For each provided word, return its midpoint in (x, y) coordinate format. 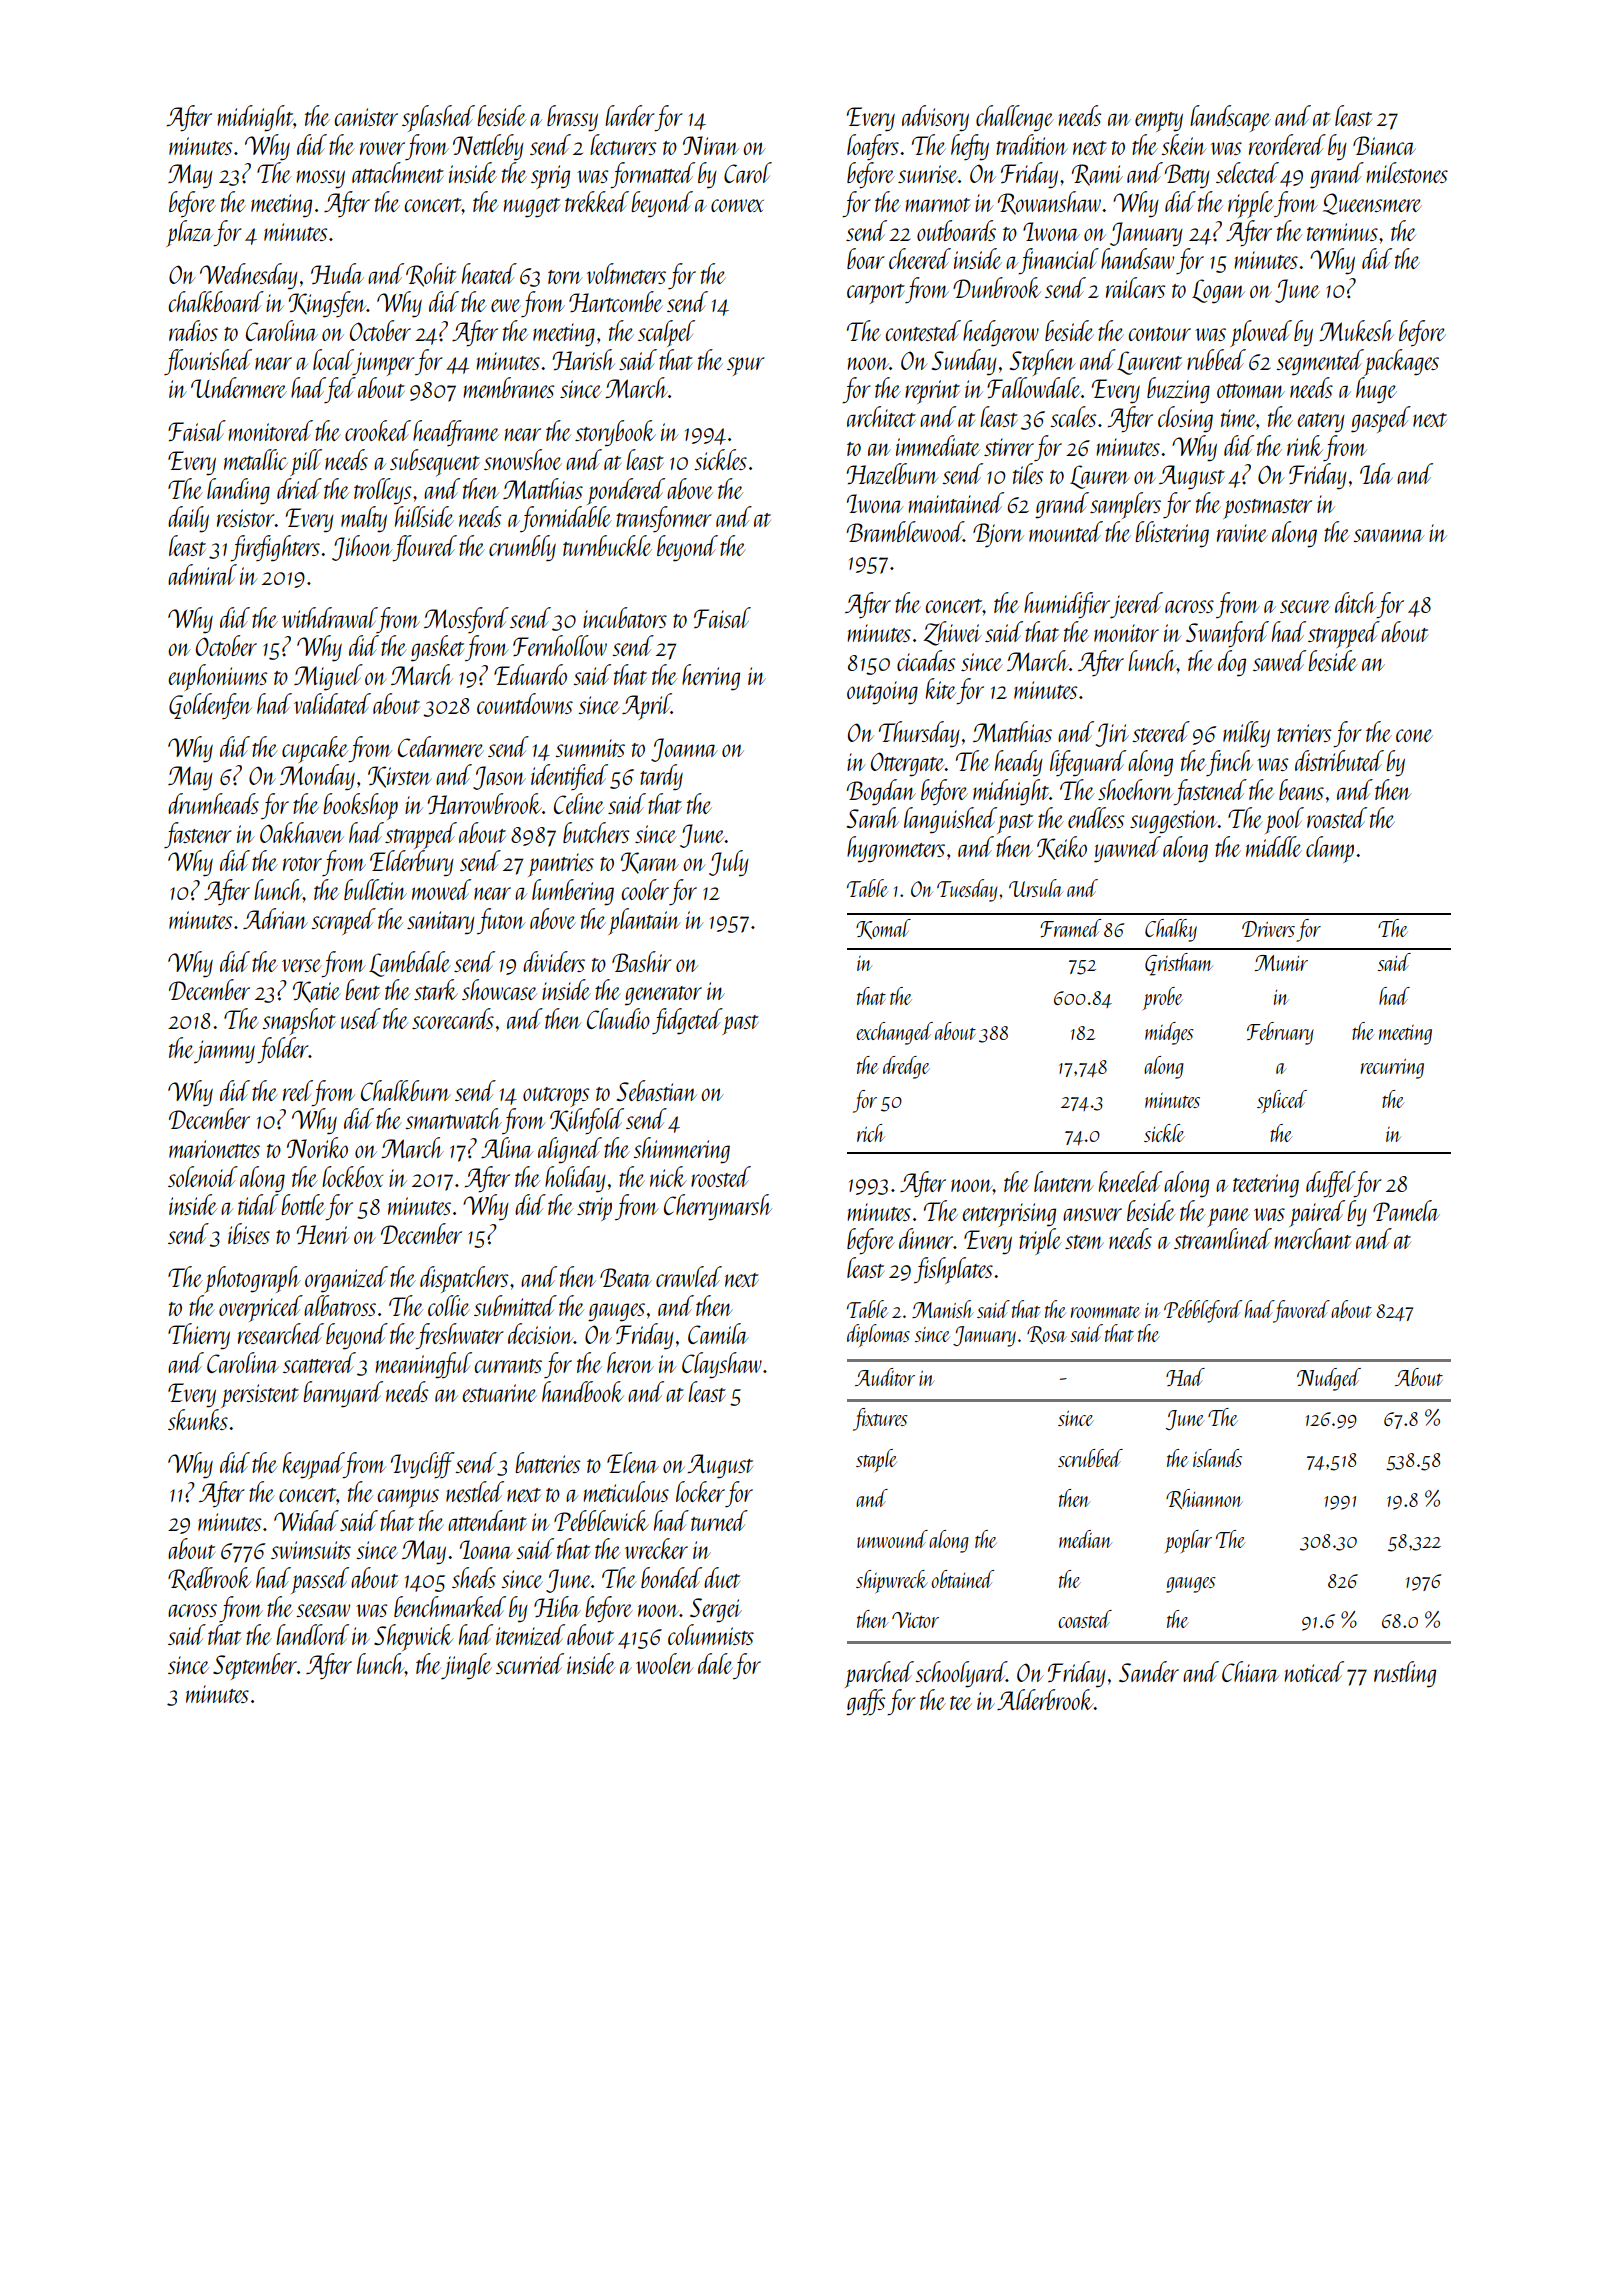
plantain (644, 921)
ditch (1356, 602)
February (1280, 1033)
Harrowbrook (484, 803)
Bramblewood (905, 531)
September (255, 1666)
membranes (508, 387)
